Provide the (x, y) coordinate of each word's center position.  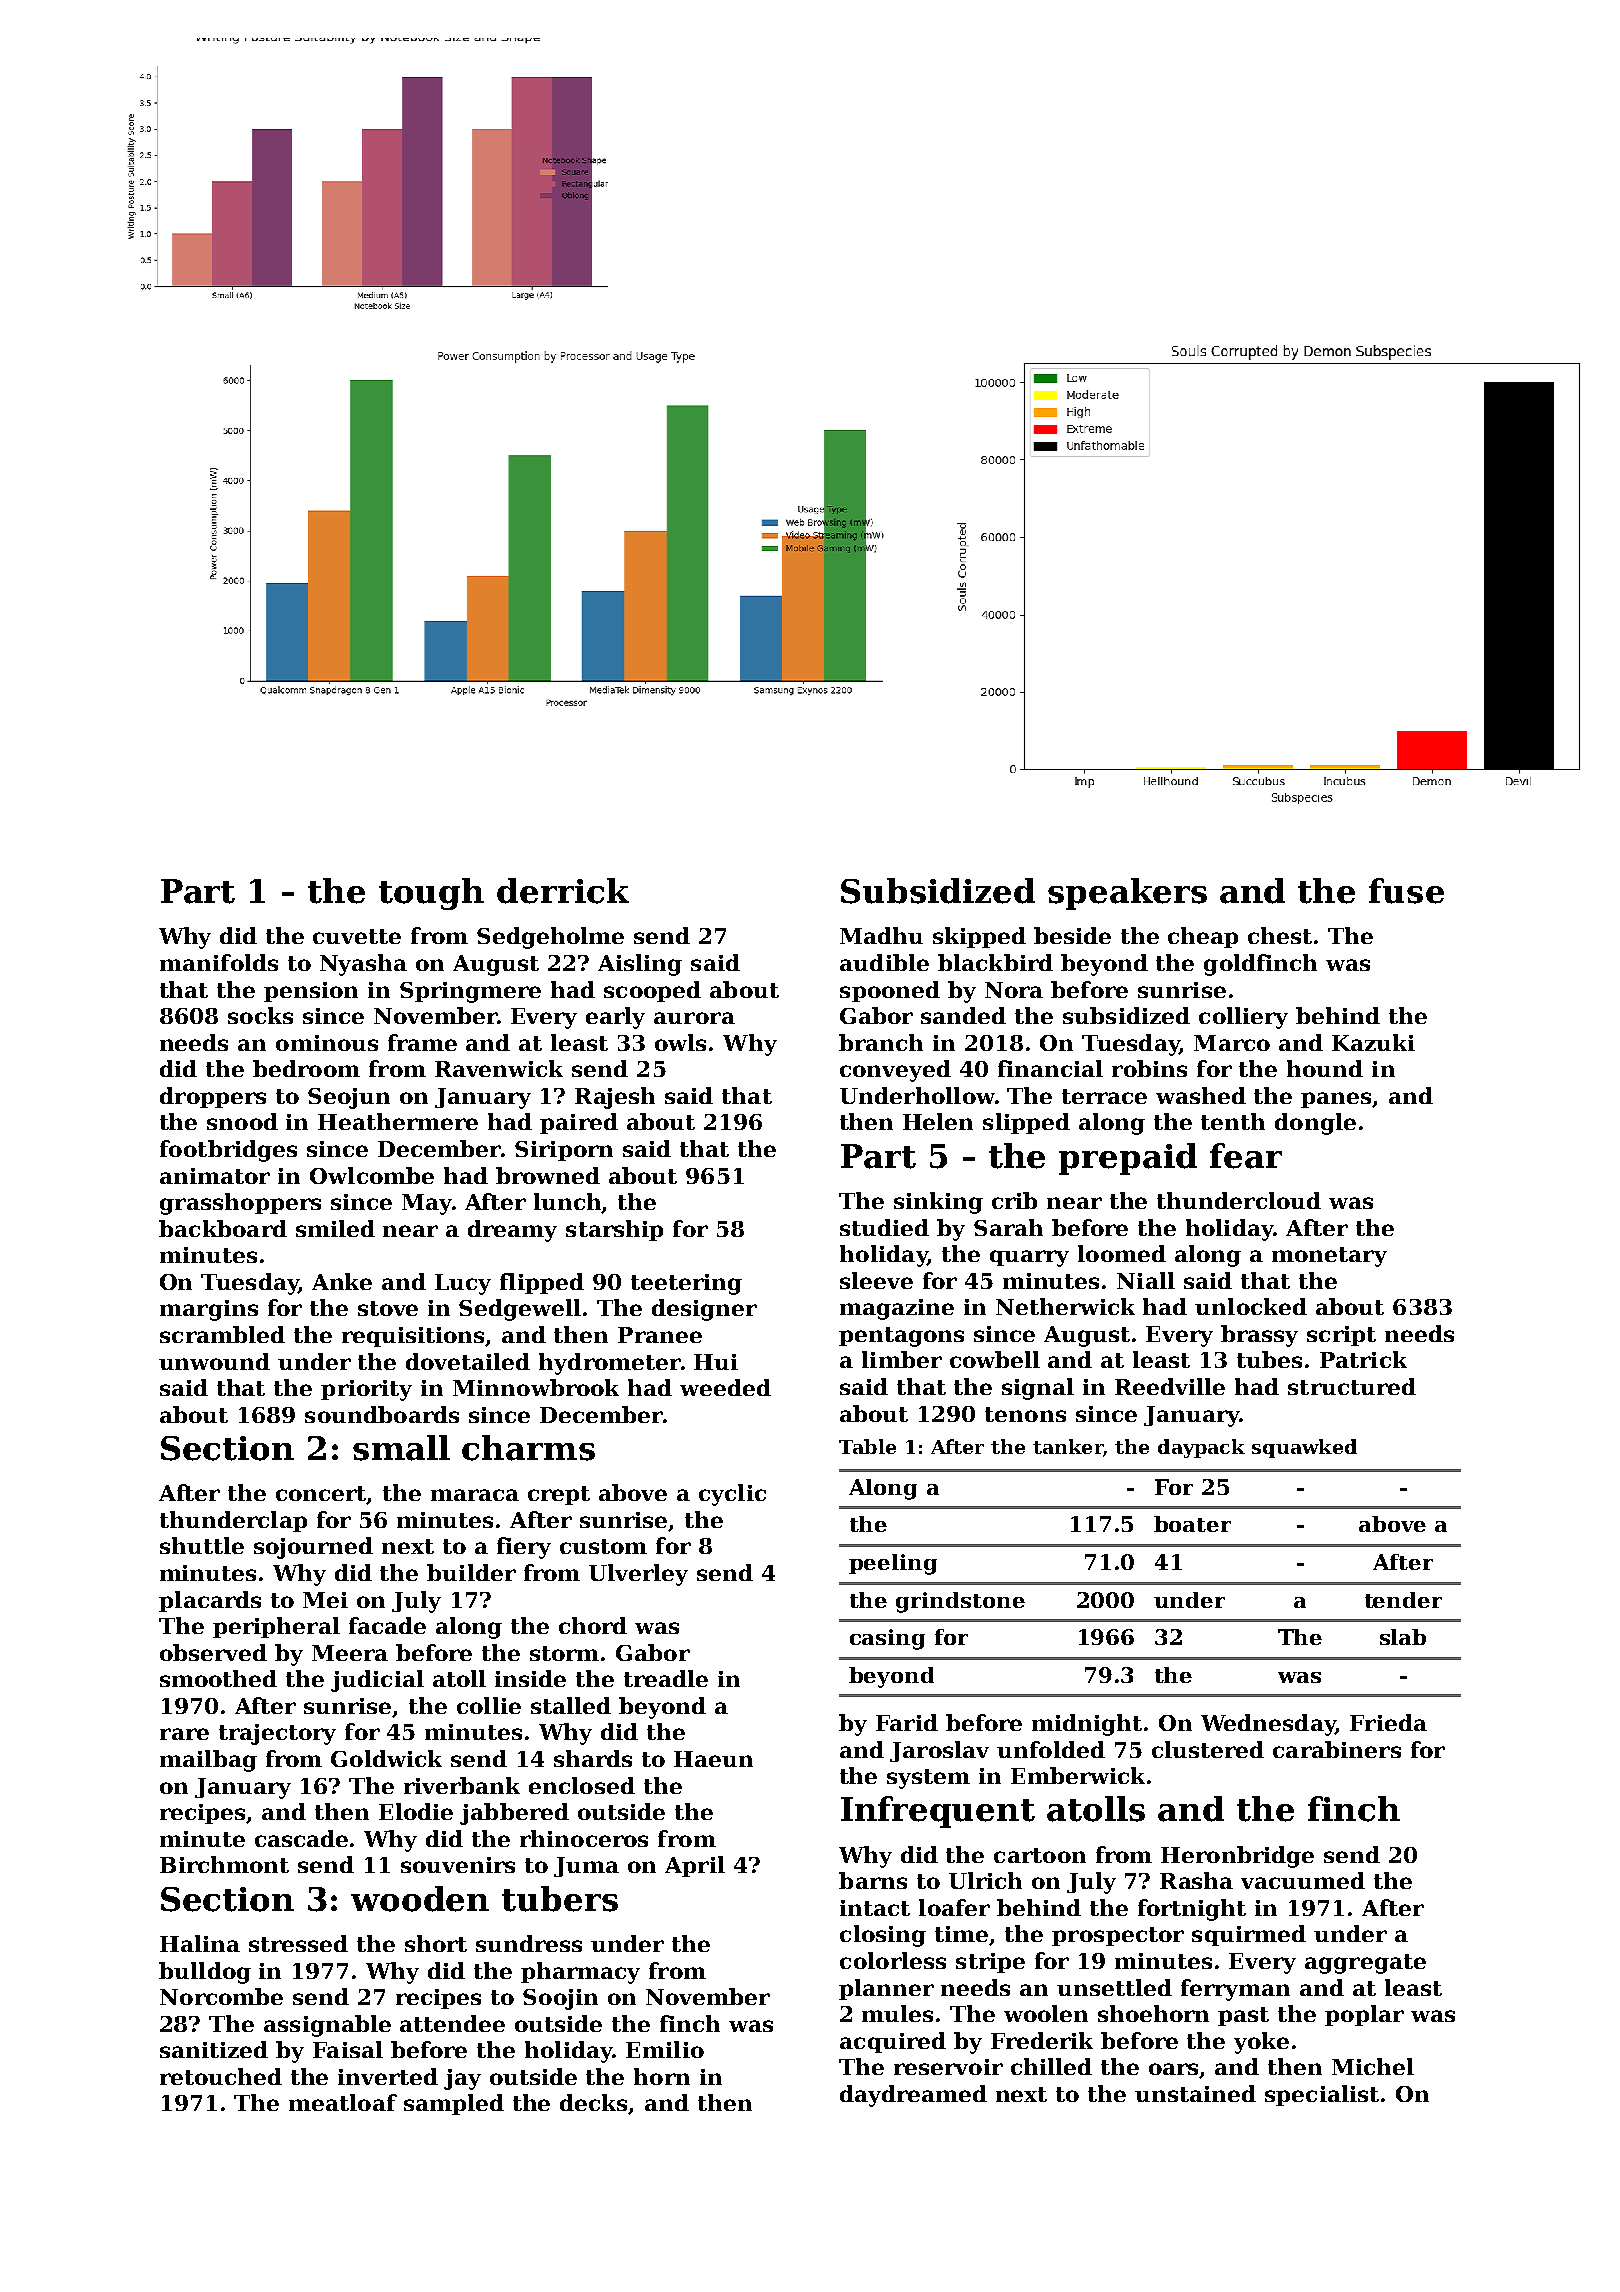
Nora (1014, 990)
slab (1403, 1637)
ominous (327, 1043)
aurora (694, 1018)
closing (883, 1936)
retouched (221, 2076)
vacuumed (1303, 1880)
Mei (325, 1600)
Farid (907, 1722)
